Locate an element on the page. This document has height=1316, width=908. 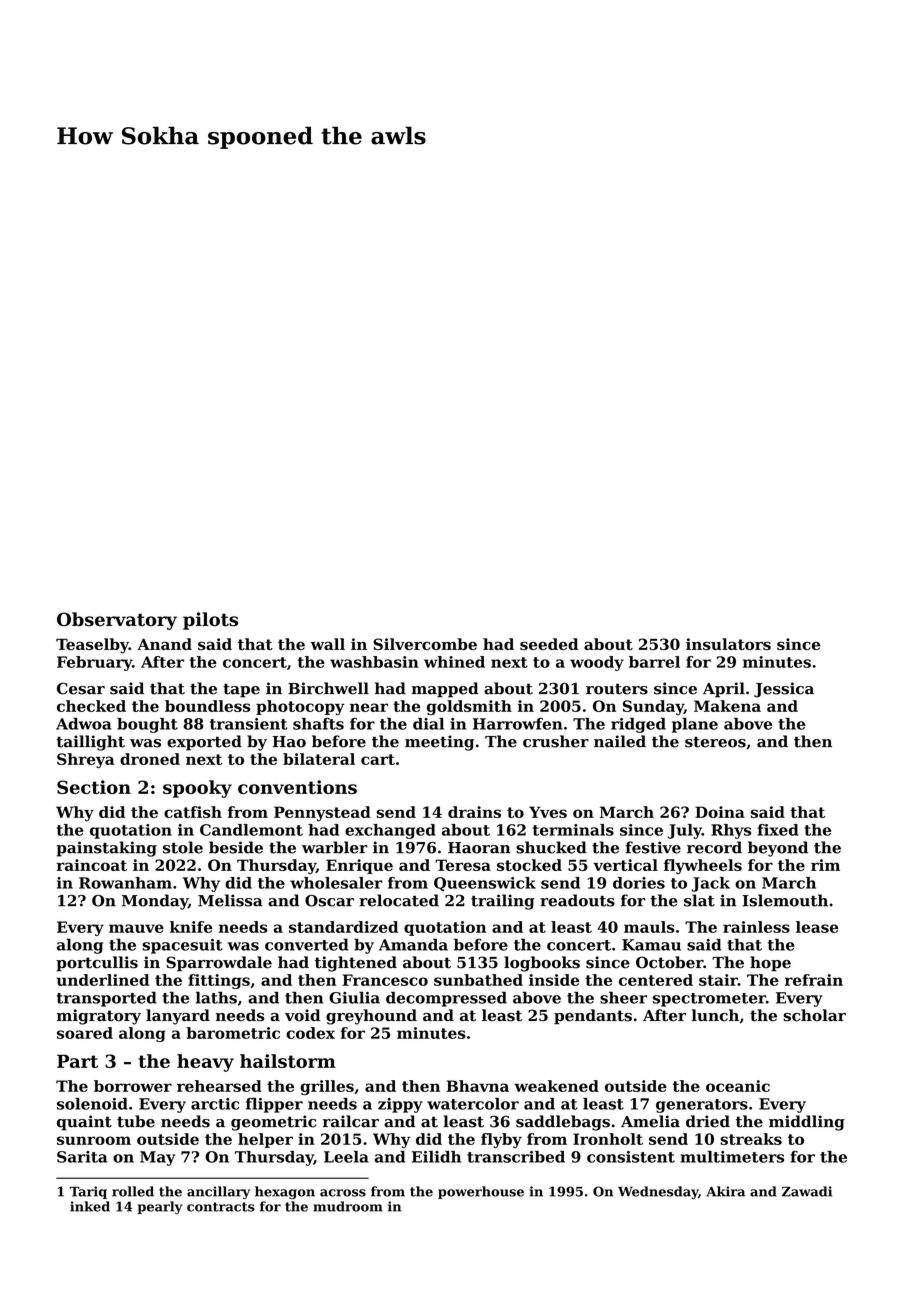
pearly is located at coordinates (159, 1207).
